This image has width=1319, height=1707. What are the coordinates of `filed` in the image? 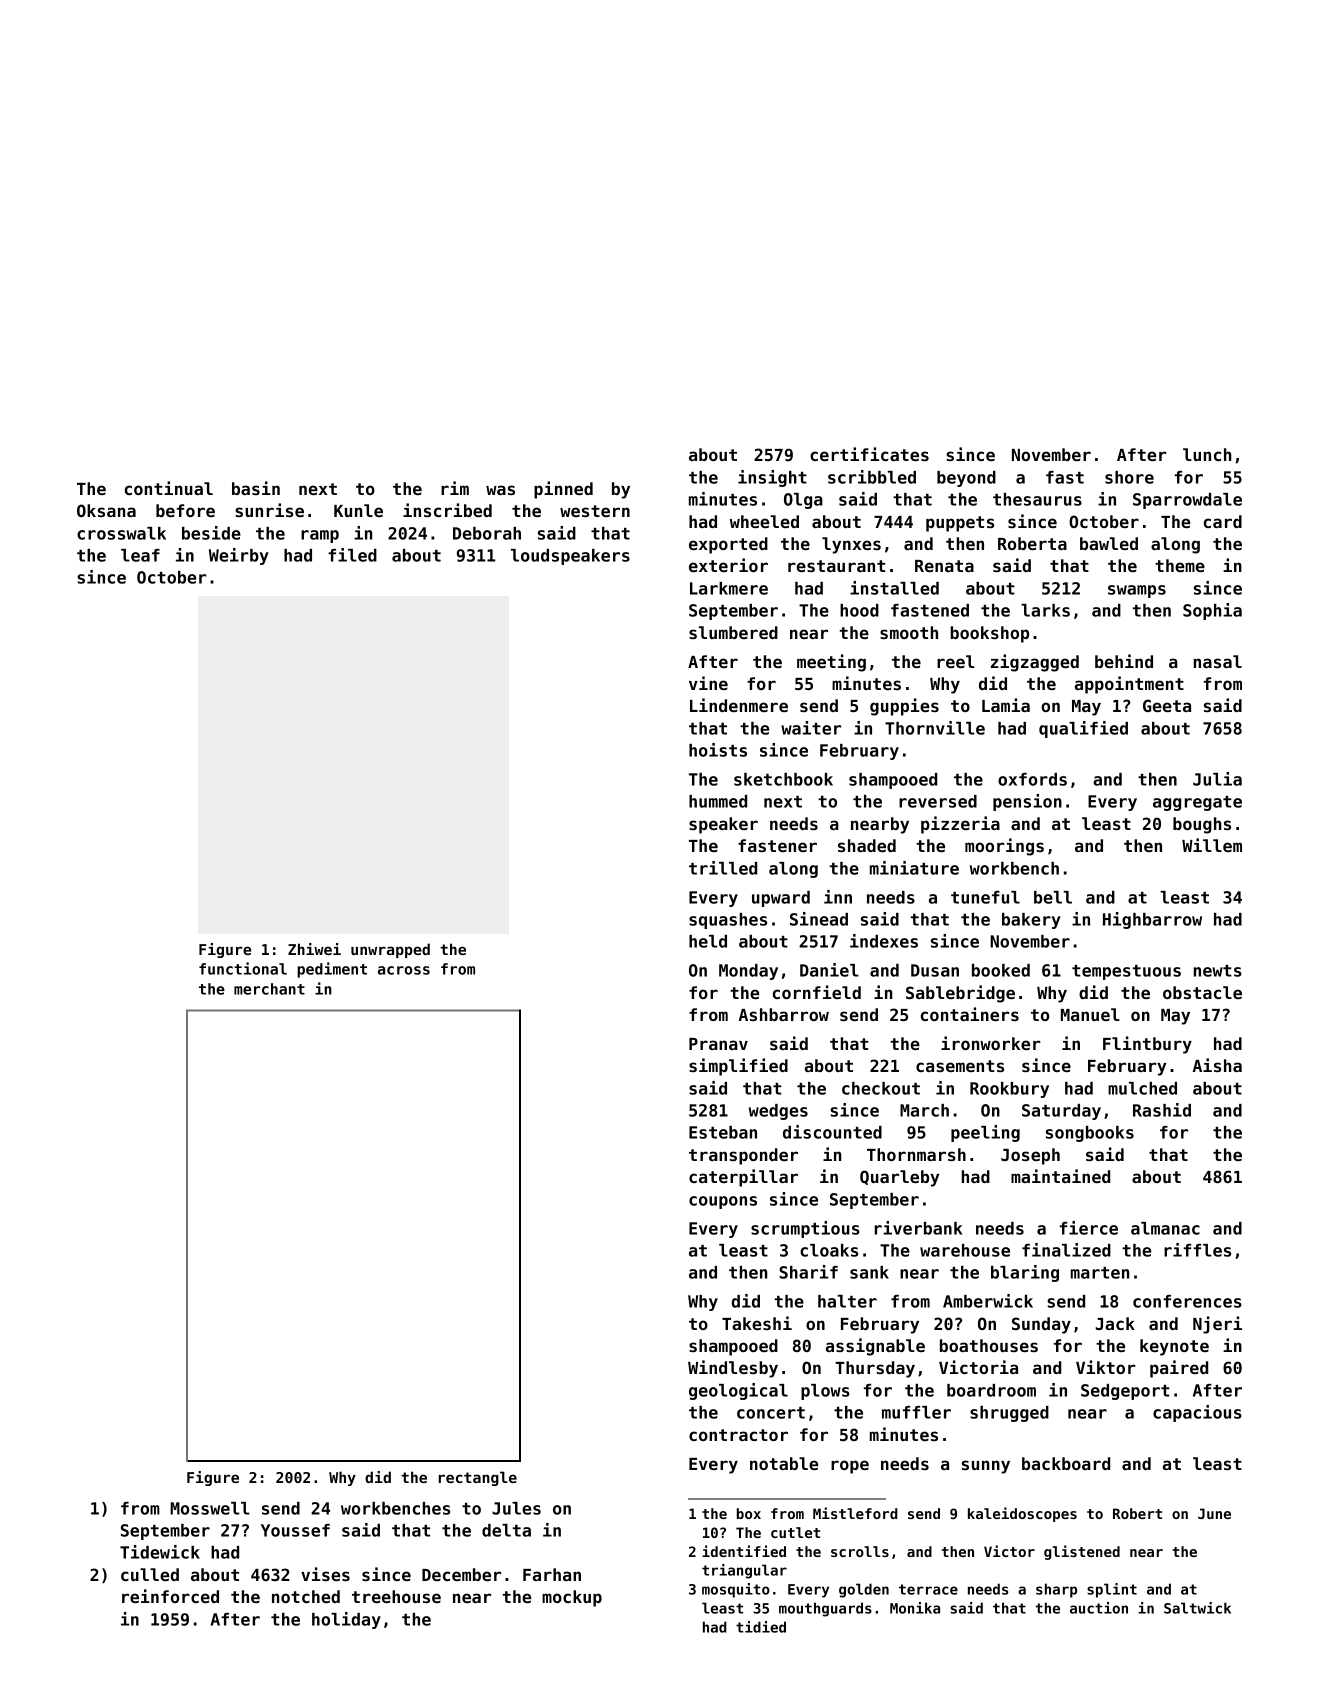 It's located at (352, 555).
